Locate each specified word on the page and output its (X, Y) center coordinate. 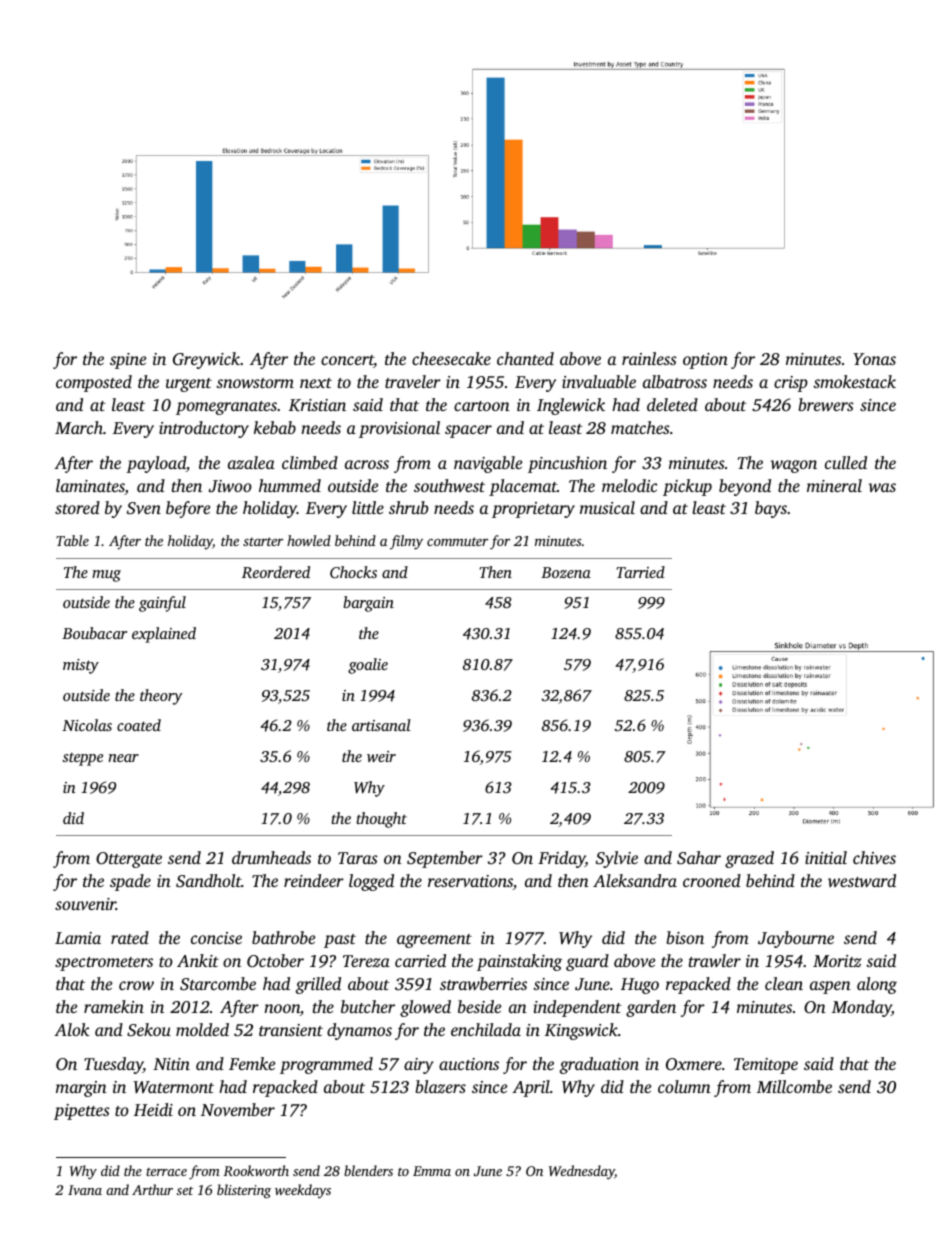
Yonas (874, 359)
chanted (525, 358)
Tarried (641, 572)
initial (826, 857)
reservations (470, 881)
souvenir (85, 904)
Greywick (206, 360)
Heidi (153, 1109)
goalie (368, 666)
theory (161, 697)
